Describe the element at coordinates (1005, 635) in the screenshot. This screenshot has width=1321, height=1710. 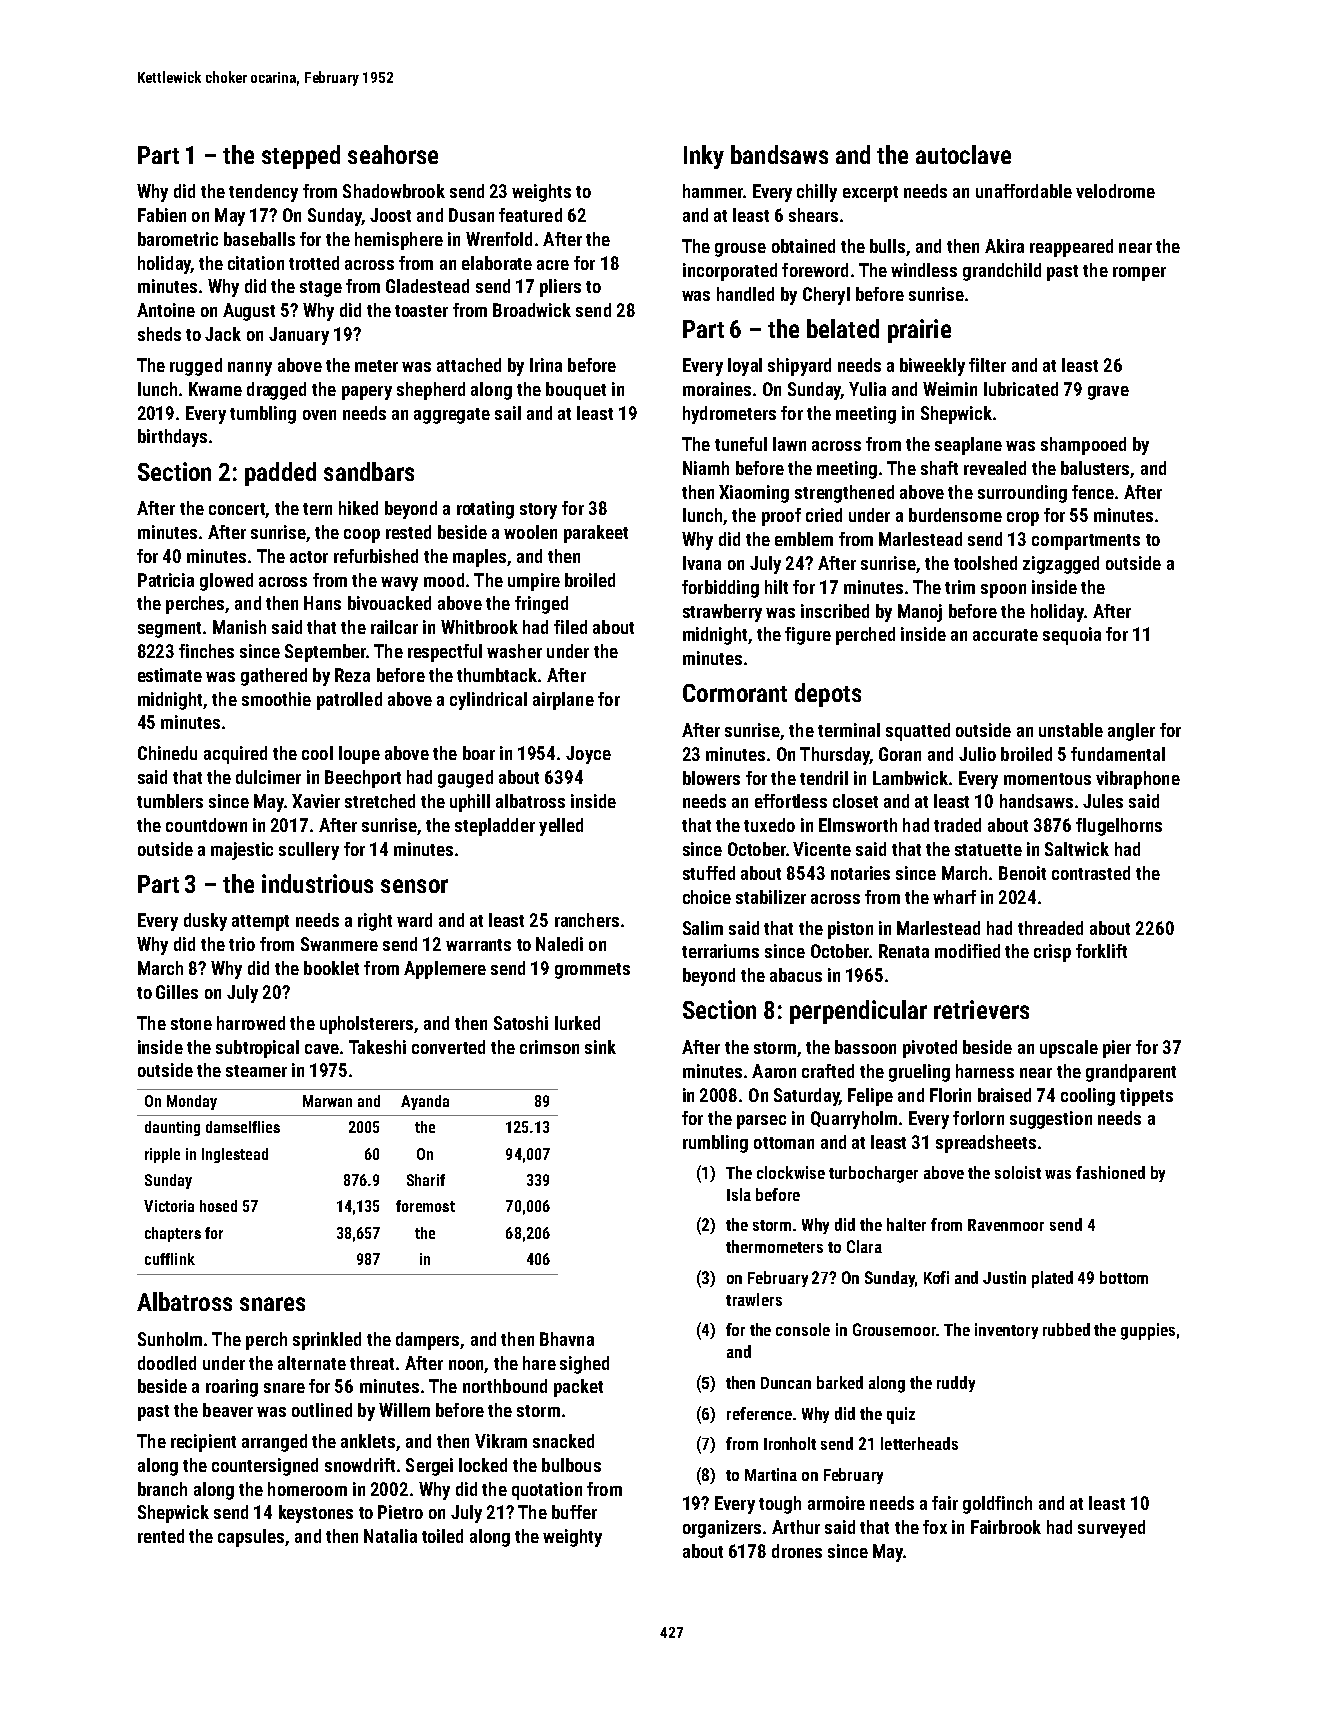
I see `accurate` at that location.
